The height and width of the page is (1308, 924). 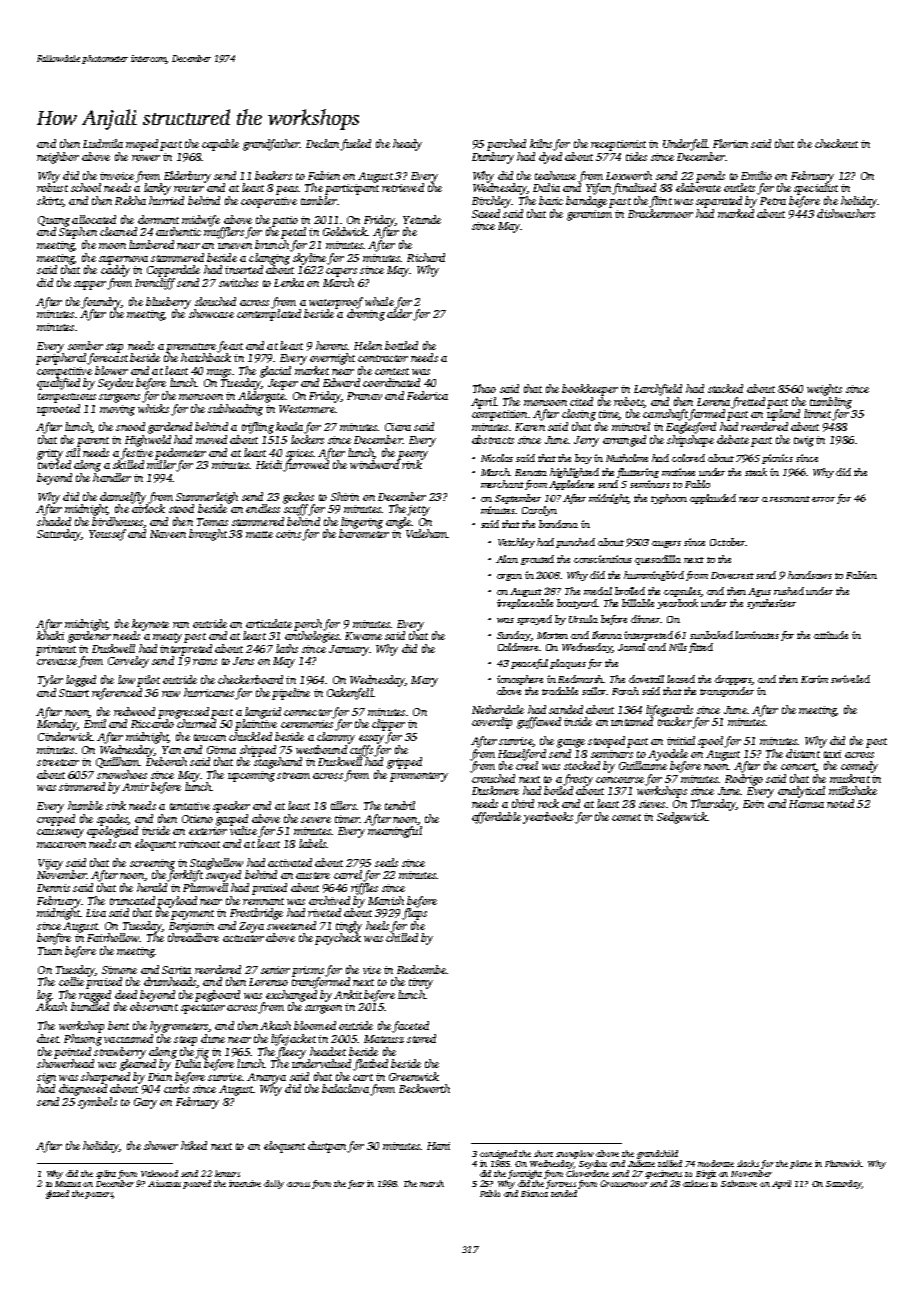 I want to click on receptionist, so click(x=618, y=145).
